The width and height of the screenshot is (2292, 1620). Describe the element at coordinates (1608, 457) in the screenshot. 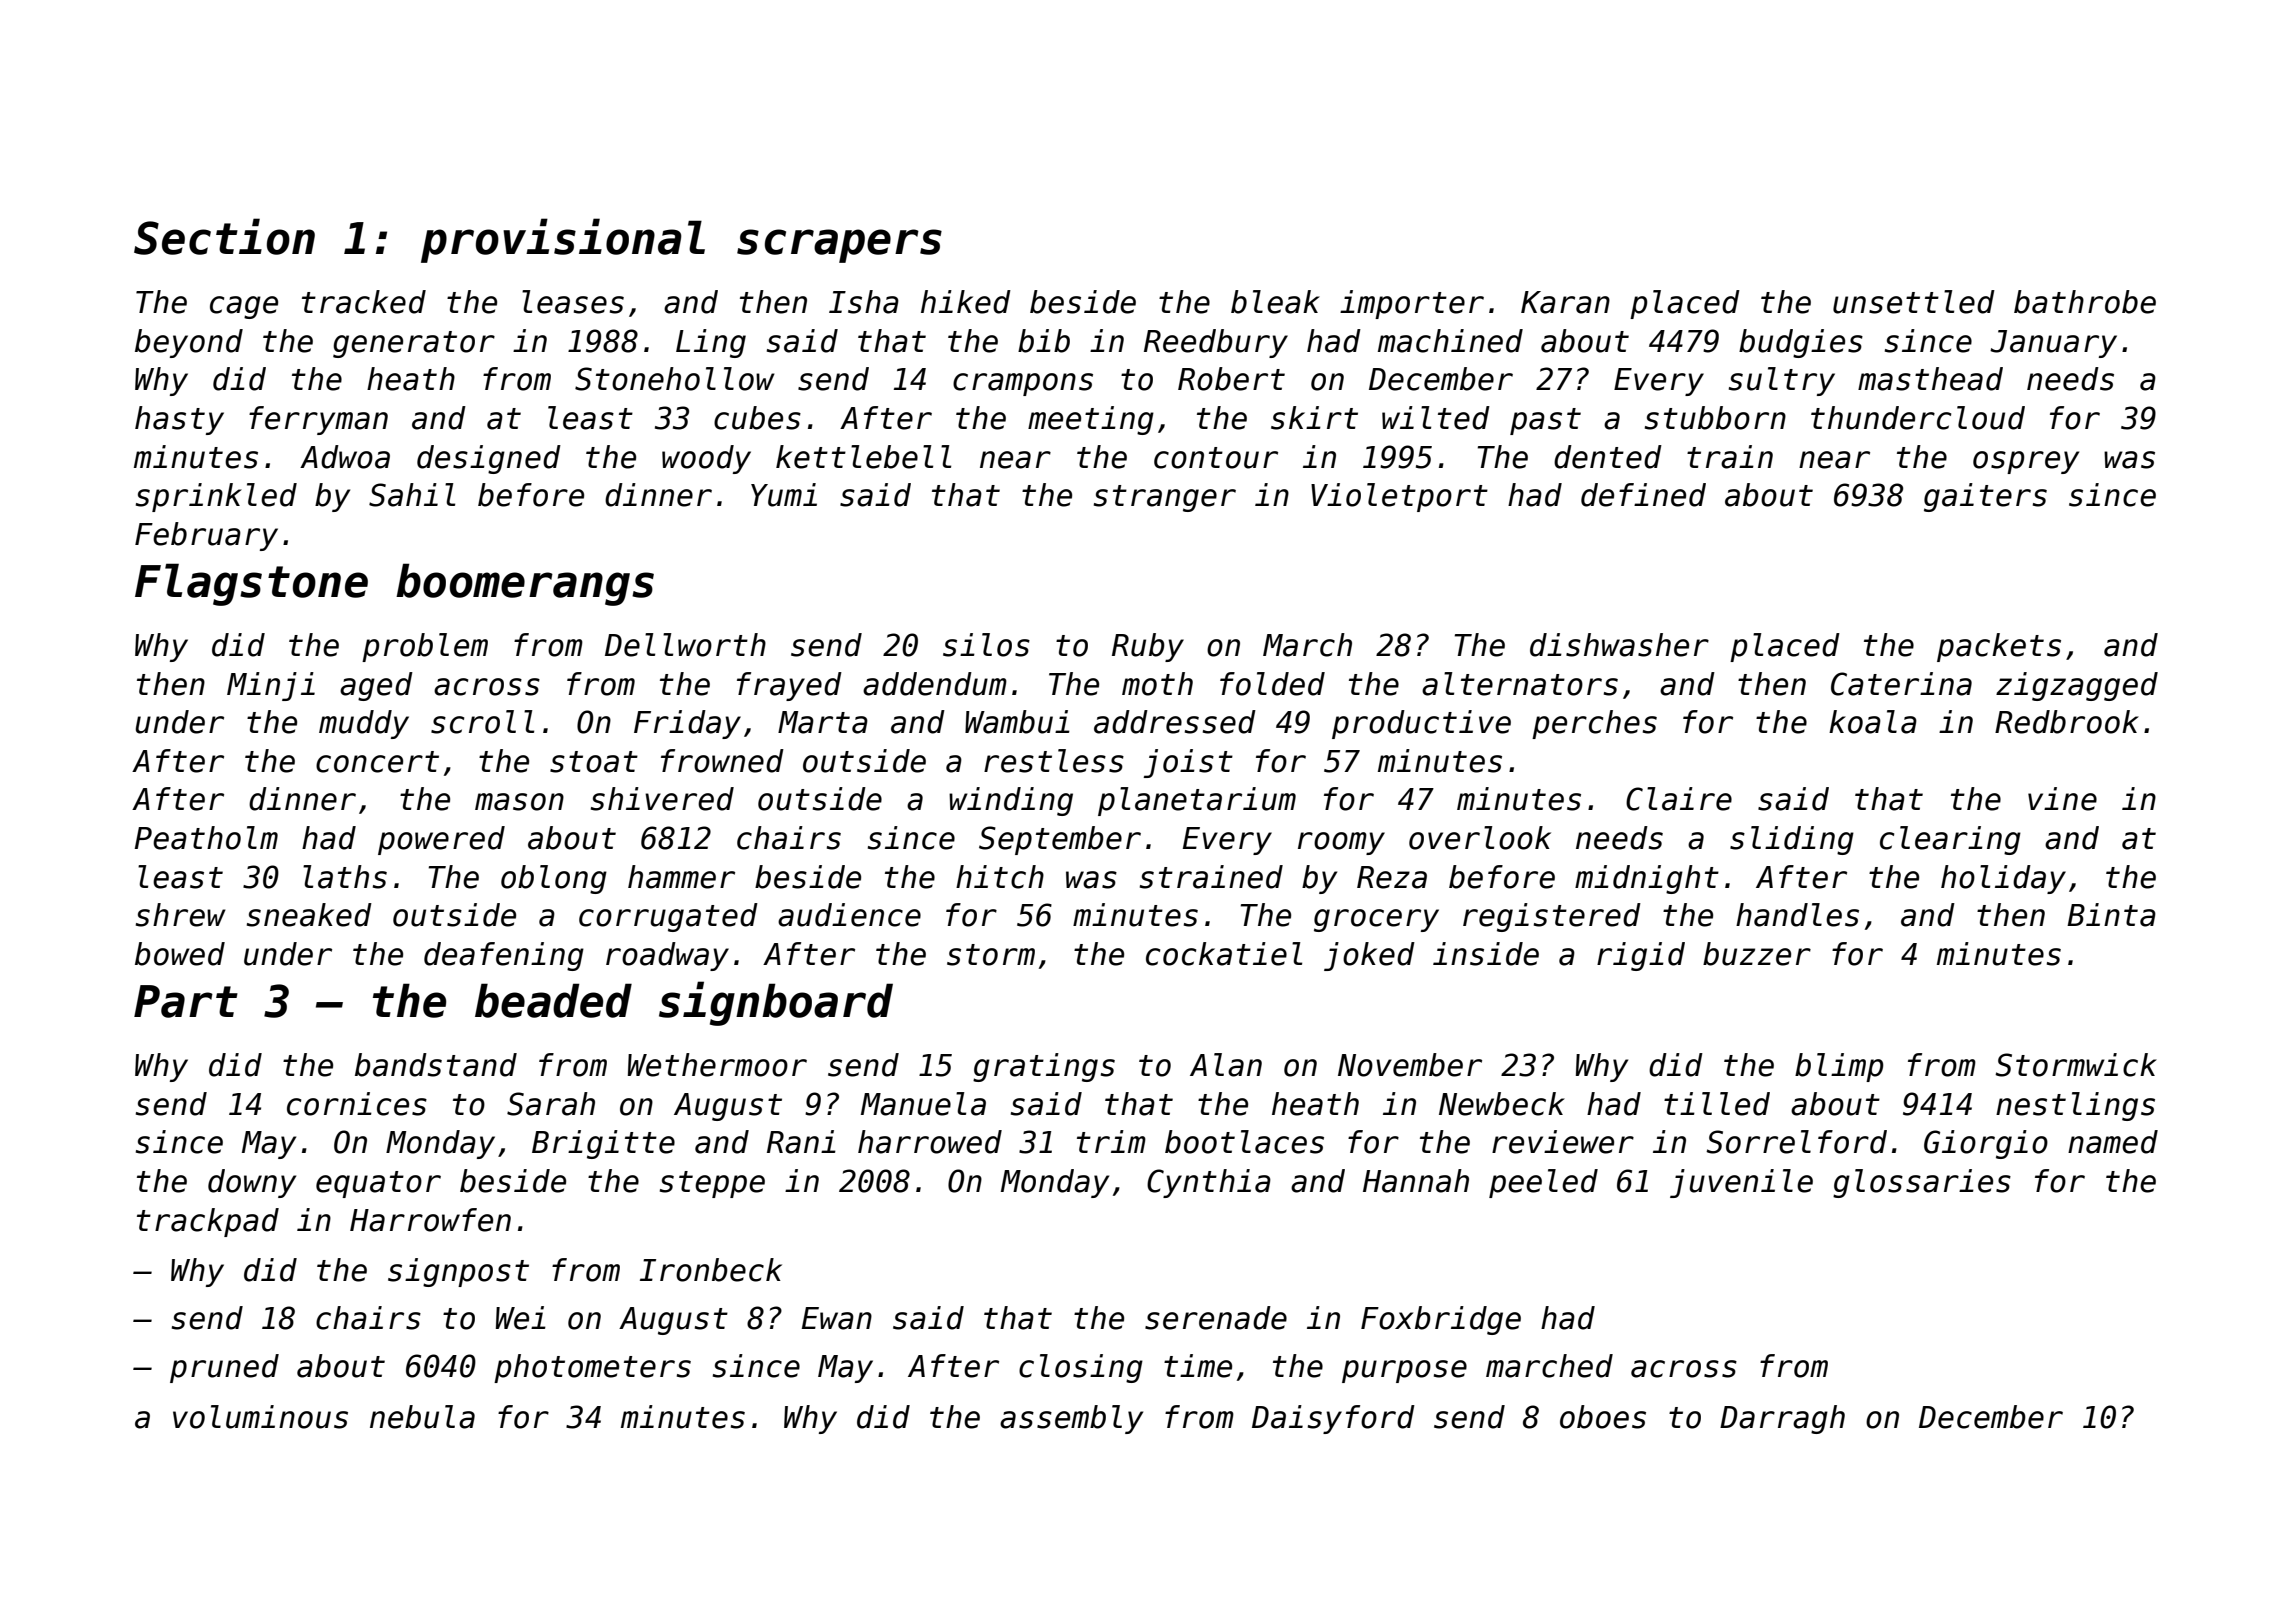

I see `dented` at that location.
